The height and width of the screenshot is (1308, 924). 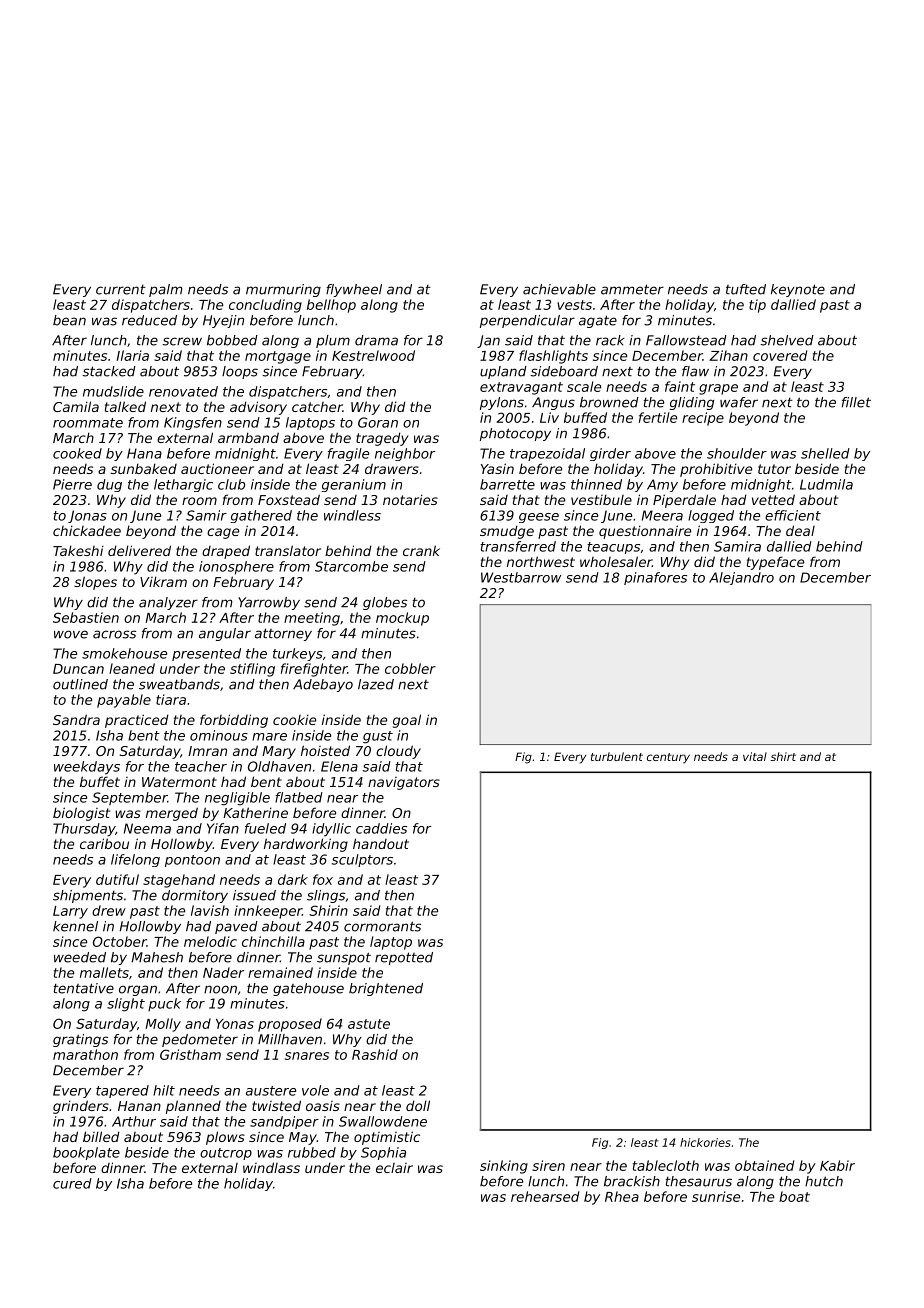 I want to click on achievable, so click(x=559, y=289).
